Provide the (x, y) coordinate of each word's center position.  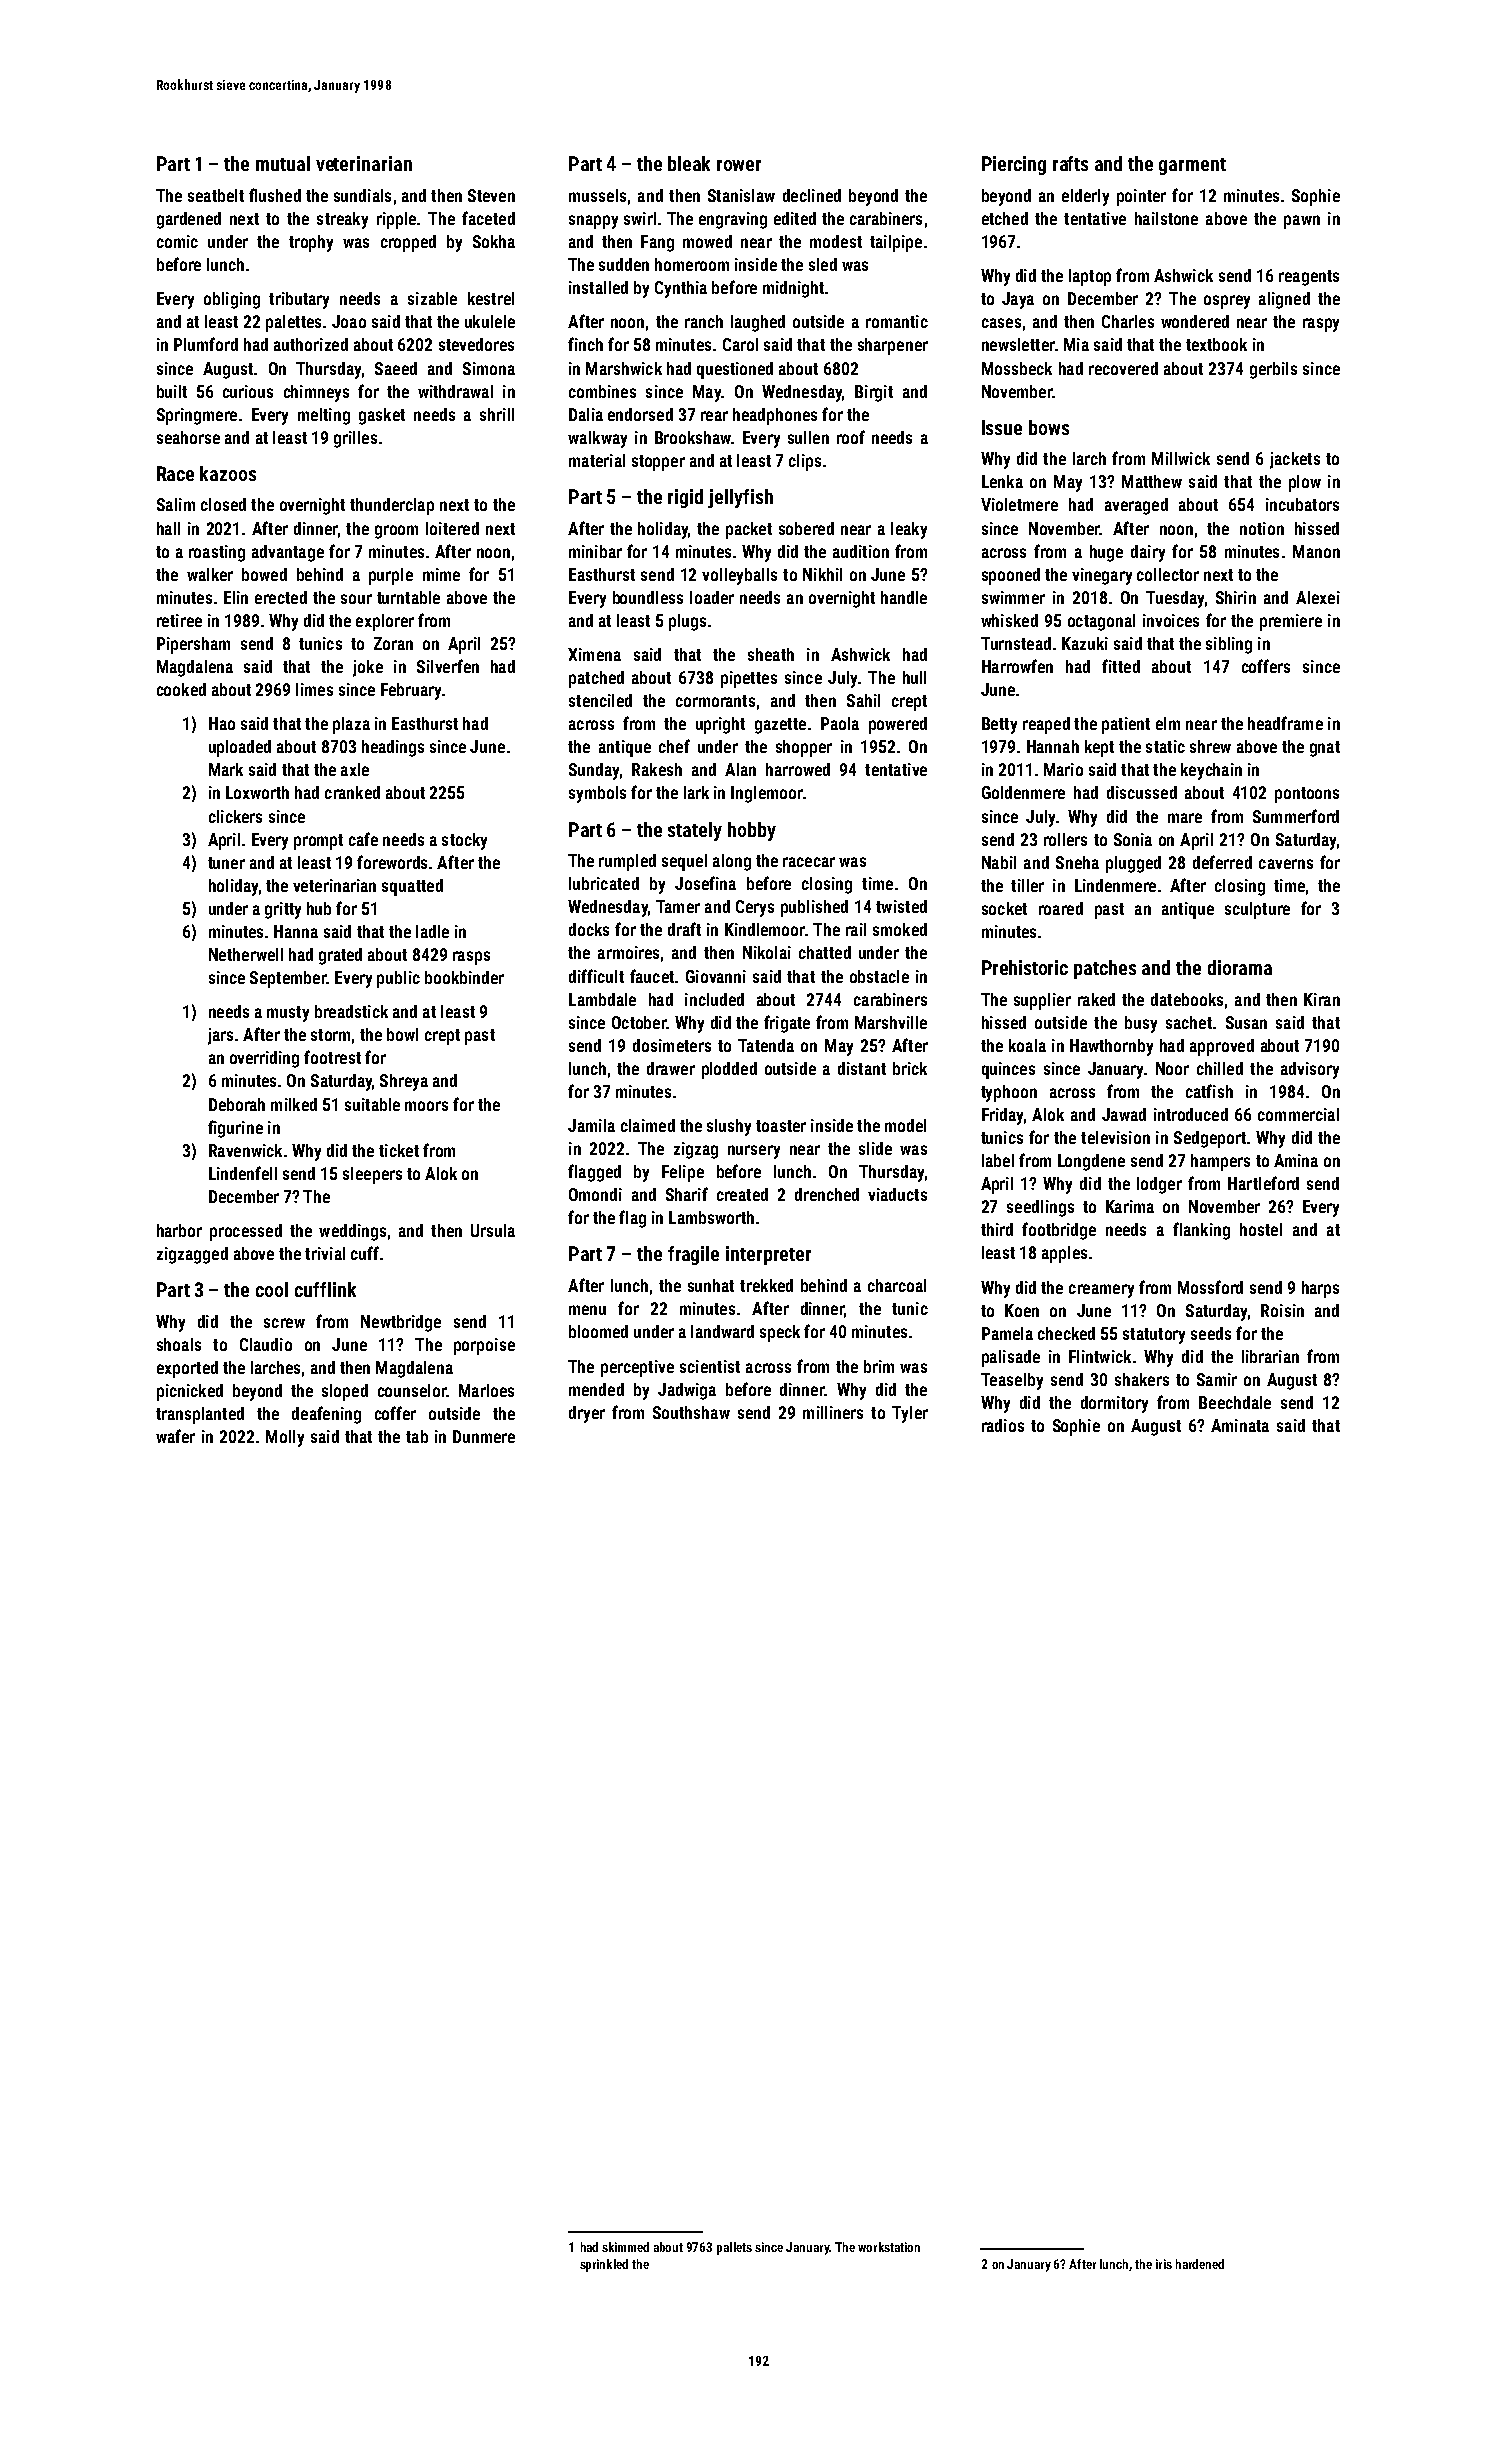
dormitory (1114, 1404)
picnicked (190, 1392)
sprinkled (604, 2265)
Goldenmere (1023, 792)
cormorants (715, 701)
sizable (432, 298)
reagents (1309, 278)
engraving (733, 220)
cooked (181, 689)
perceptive (637, 1368)
